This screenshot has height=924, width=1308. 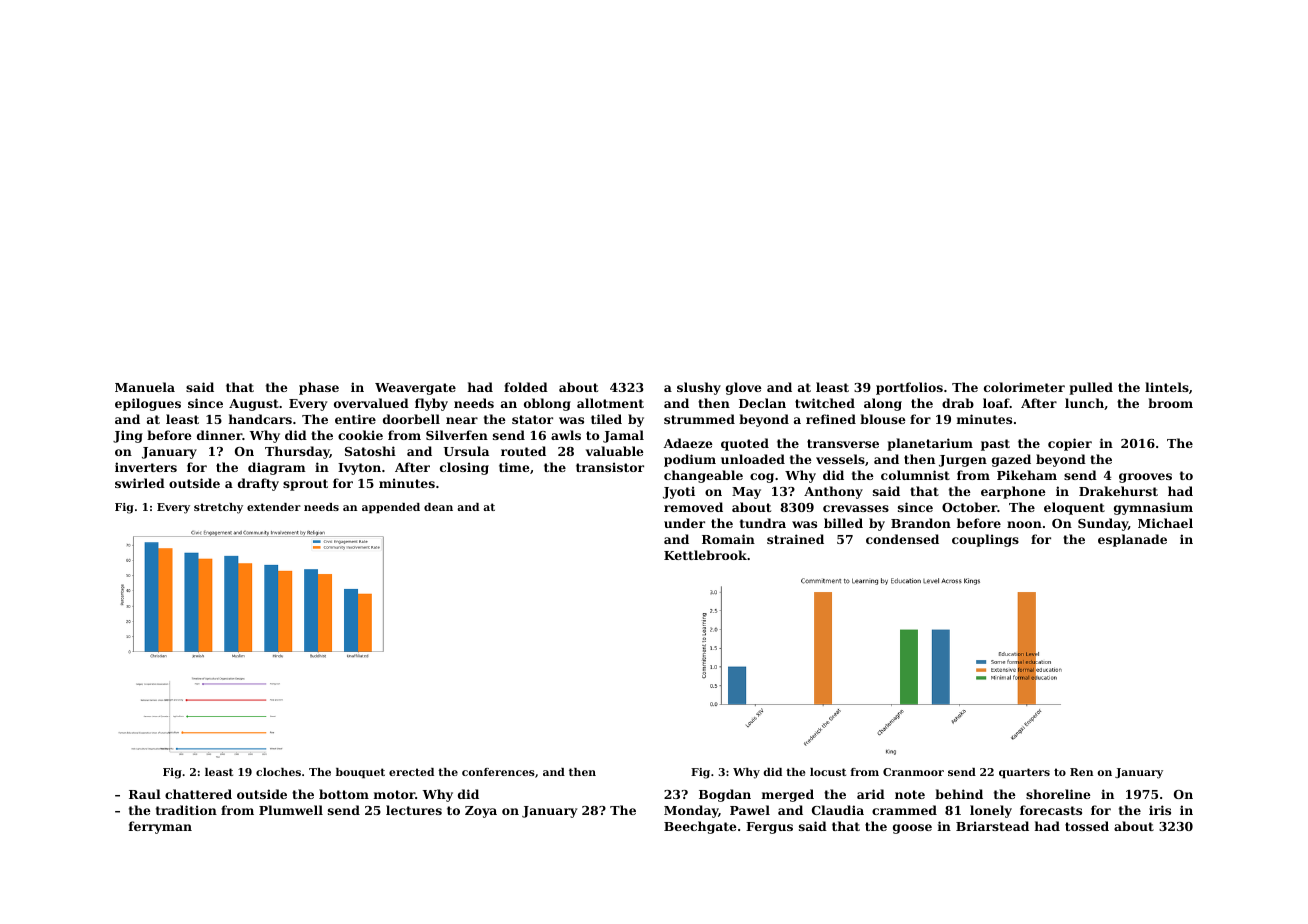 I want to click on merged, so click(x=788, y=795).
